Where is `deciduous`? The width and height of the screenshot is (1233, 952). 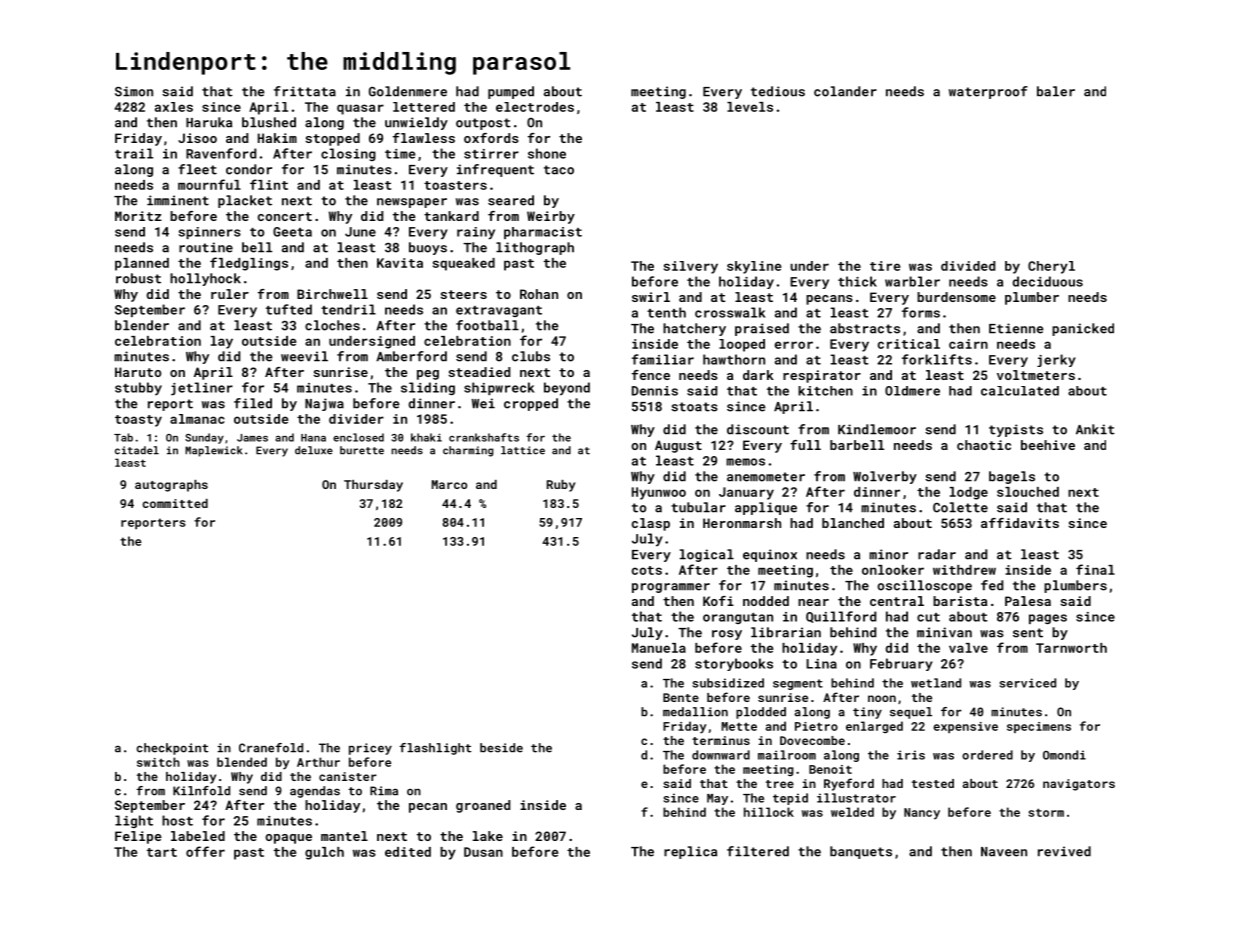 deciduous is located at coordinates (1048, 281).
